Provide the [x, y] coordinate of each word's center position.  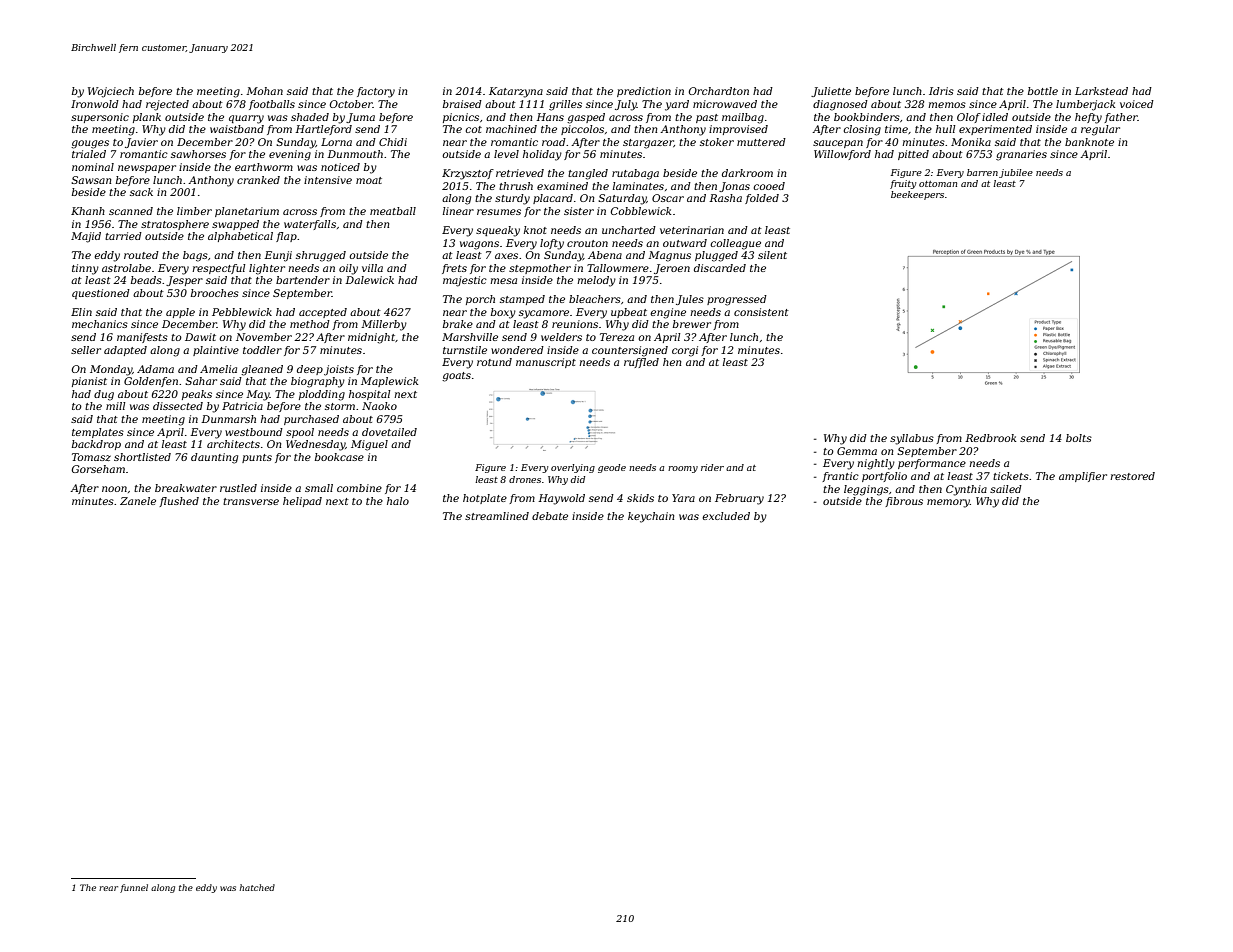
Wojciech [111, 92]
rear [108, 888]
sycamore [544, 314]
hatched [257, 887]
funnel [134, 888]
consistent [761, 312]
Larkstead [1101, 91]
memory [948, 503]
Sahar [201, 381]
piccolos [582, 130]
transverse [251, 501]
